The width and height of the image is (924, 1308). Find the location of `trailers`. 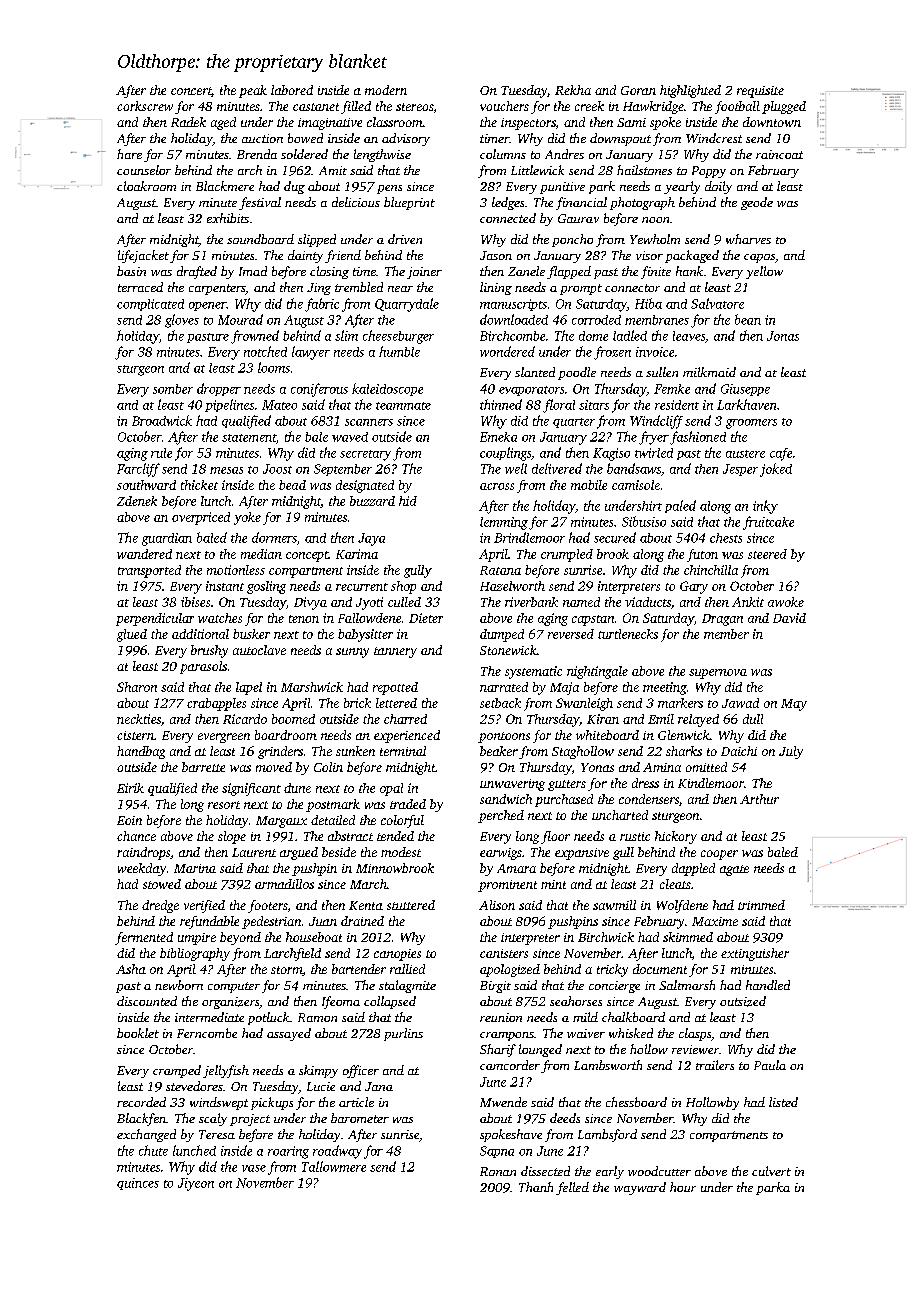

trailers is located at coordinates (715, 1065).
